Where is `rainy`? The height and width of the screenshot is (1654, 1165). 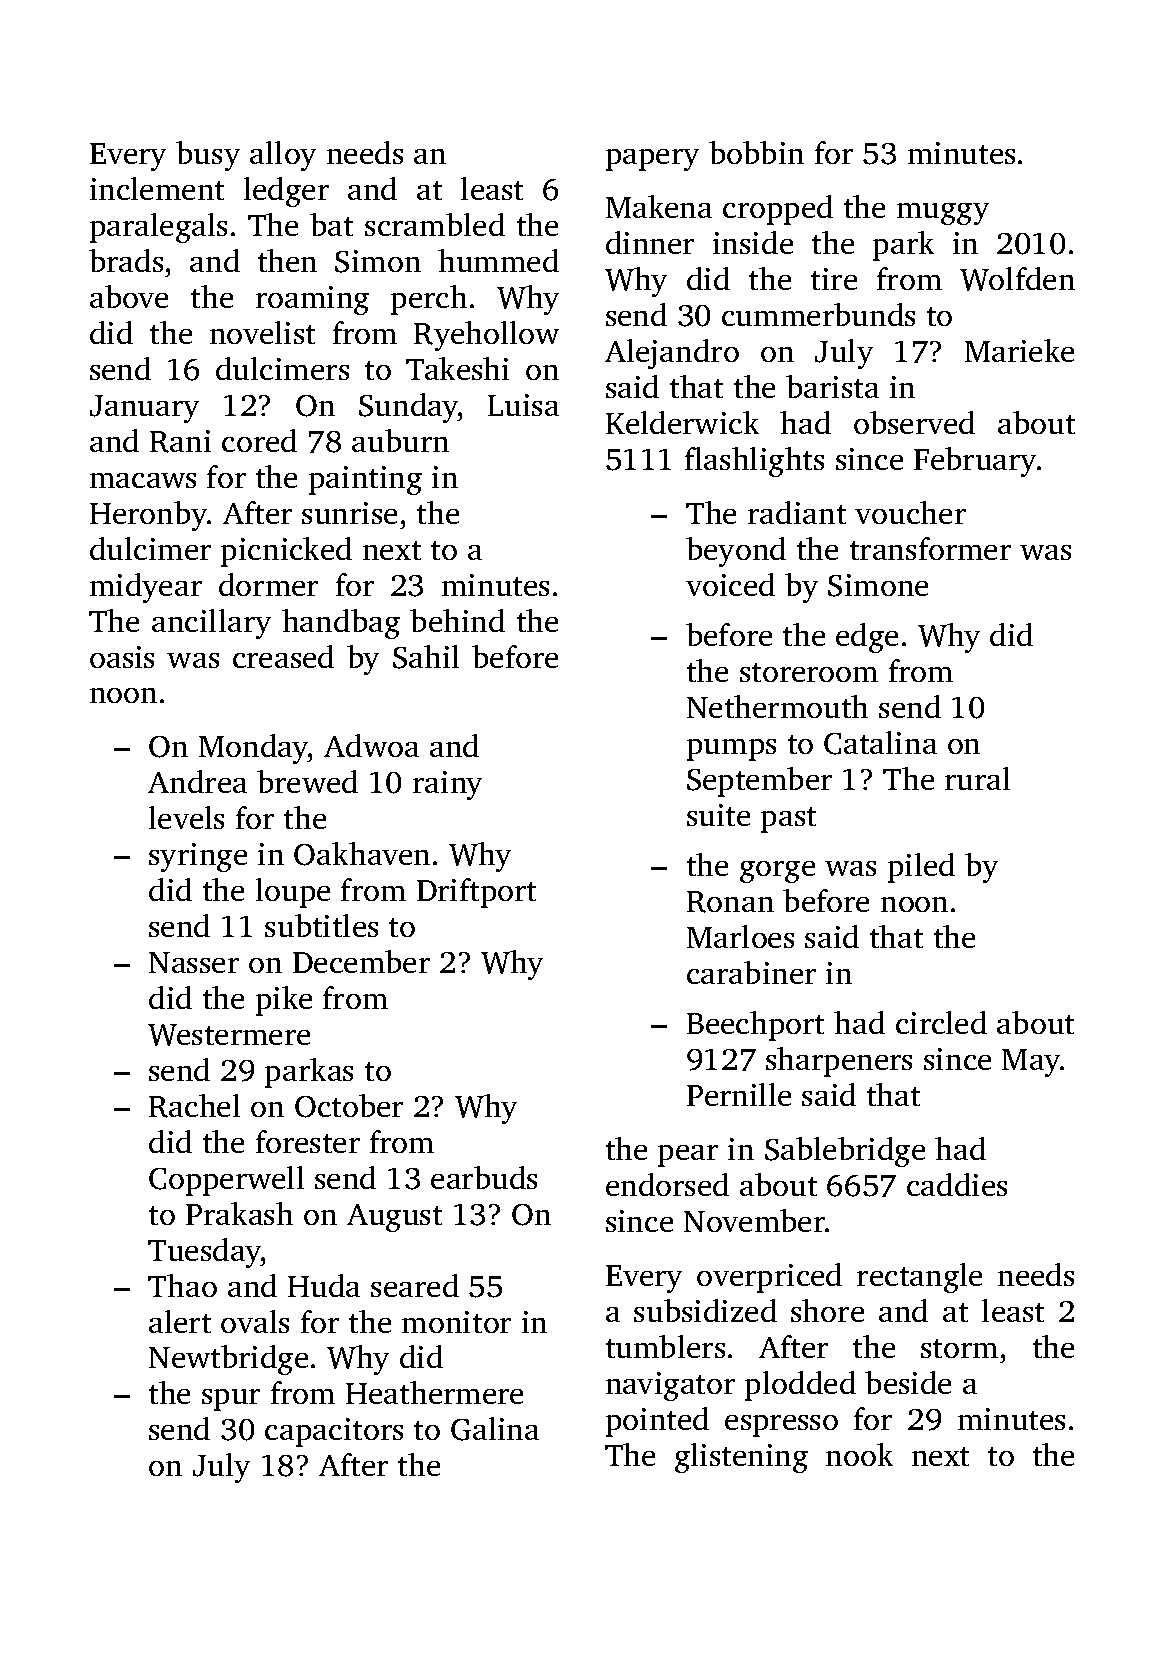 rainy is located at coordinates (447, 785).
